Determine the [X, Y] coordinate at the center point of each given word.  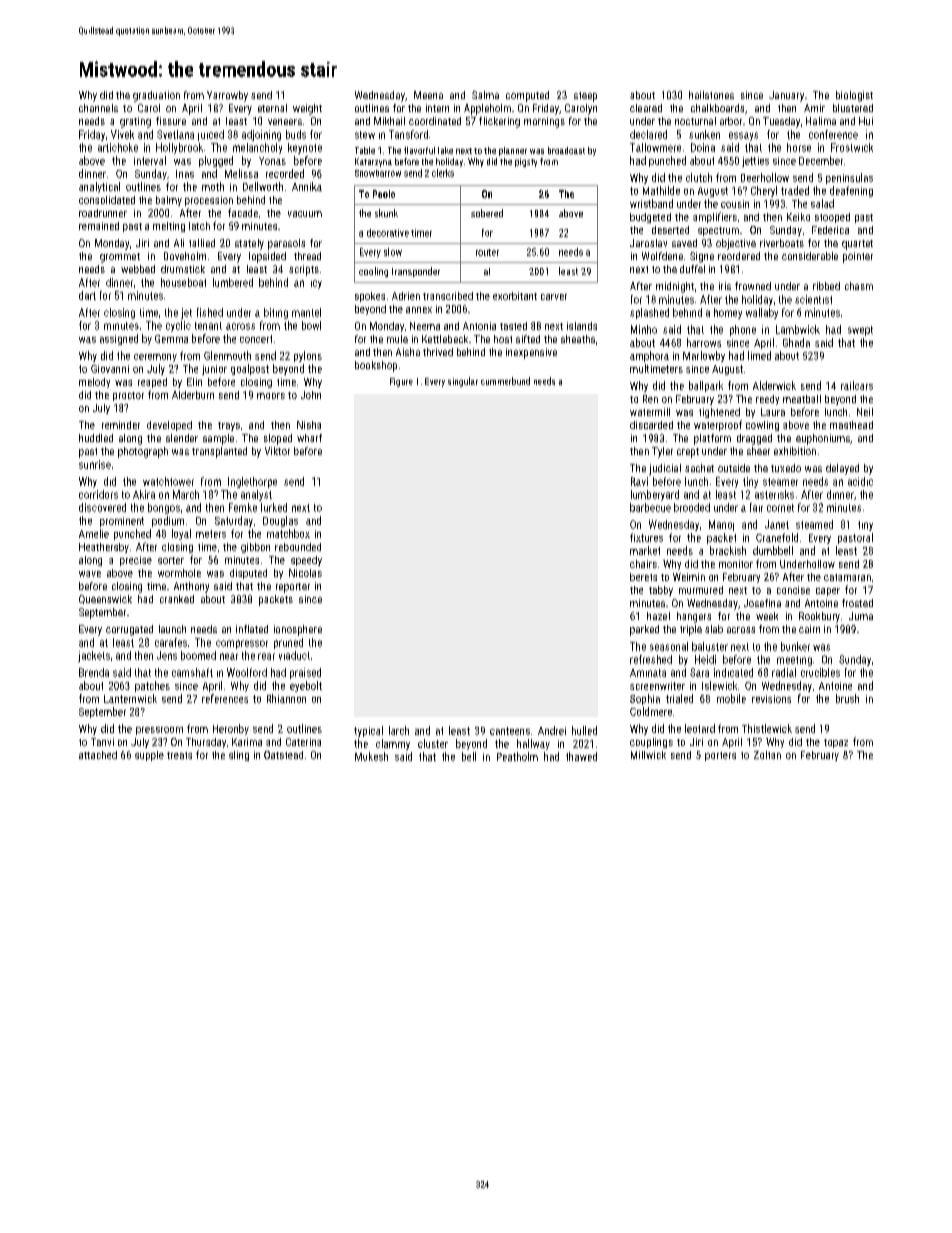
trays [229, 426]
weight [307, 109]
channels [98, 108]
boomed [198, 655]
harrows [704, 342]
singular [463, 382]
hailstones [711, 95]
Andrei [552, 730]
